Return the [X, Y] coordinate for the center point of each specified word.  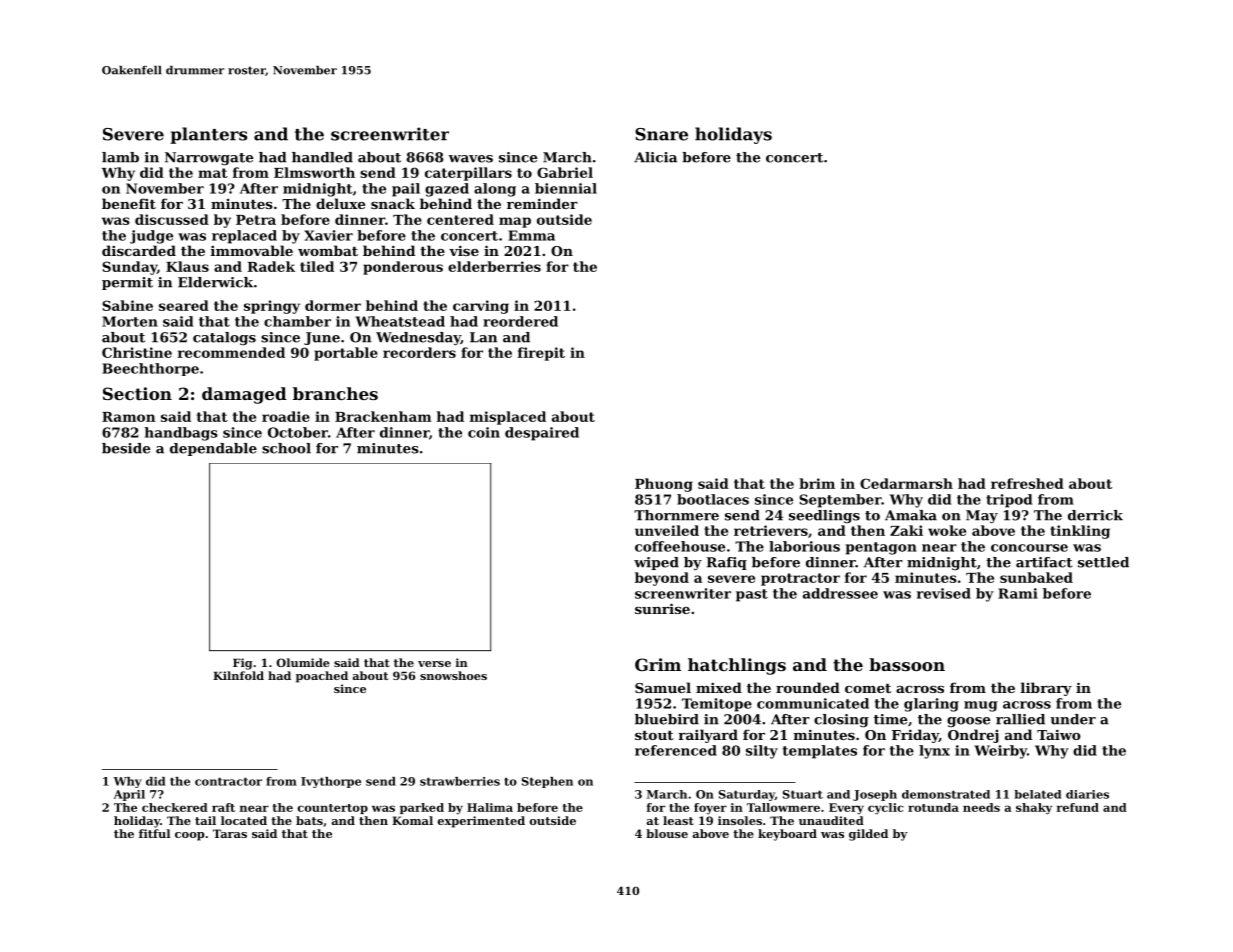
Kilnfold [238, 675]
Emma [531, 235]
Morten [130, 321]
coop [189, 836]
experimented [481, 822]
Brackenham [383, 416]
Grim [658, 664]
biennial [566, 188]
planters [208, 135]
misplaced [508, 418]
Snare [661, 134]
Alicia [655, 157]
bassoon [907, 664]
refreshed [1027, 483]
